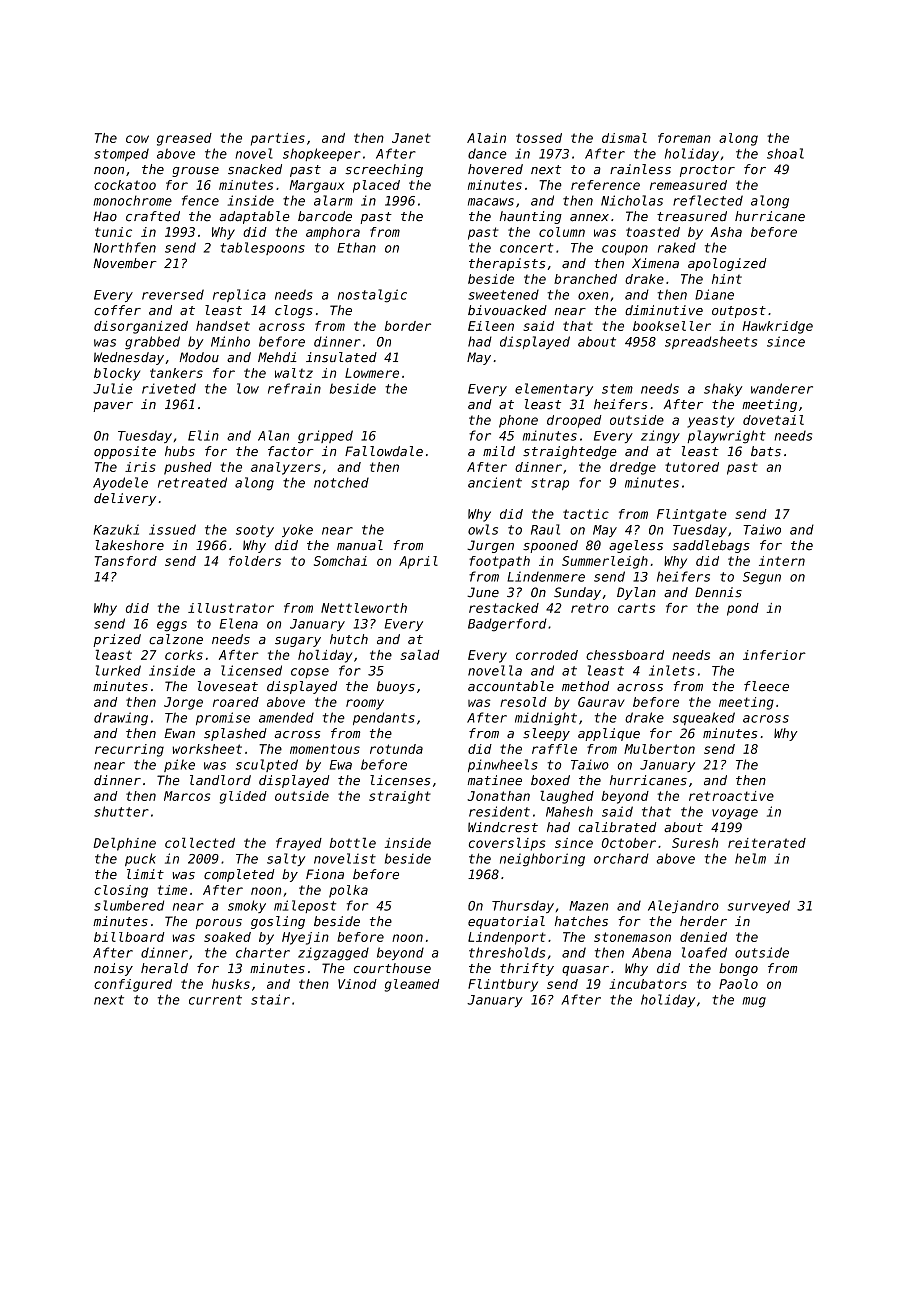 Image resolution: width=908 pixels, height=1316 pixels. What do you see at coordinates (539, 138) in the page?
I see `tossed` at bounding box center [539, 138].
